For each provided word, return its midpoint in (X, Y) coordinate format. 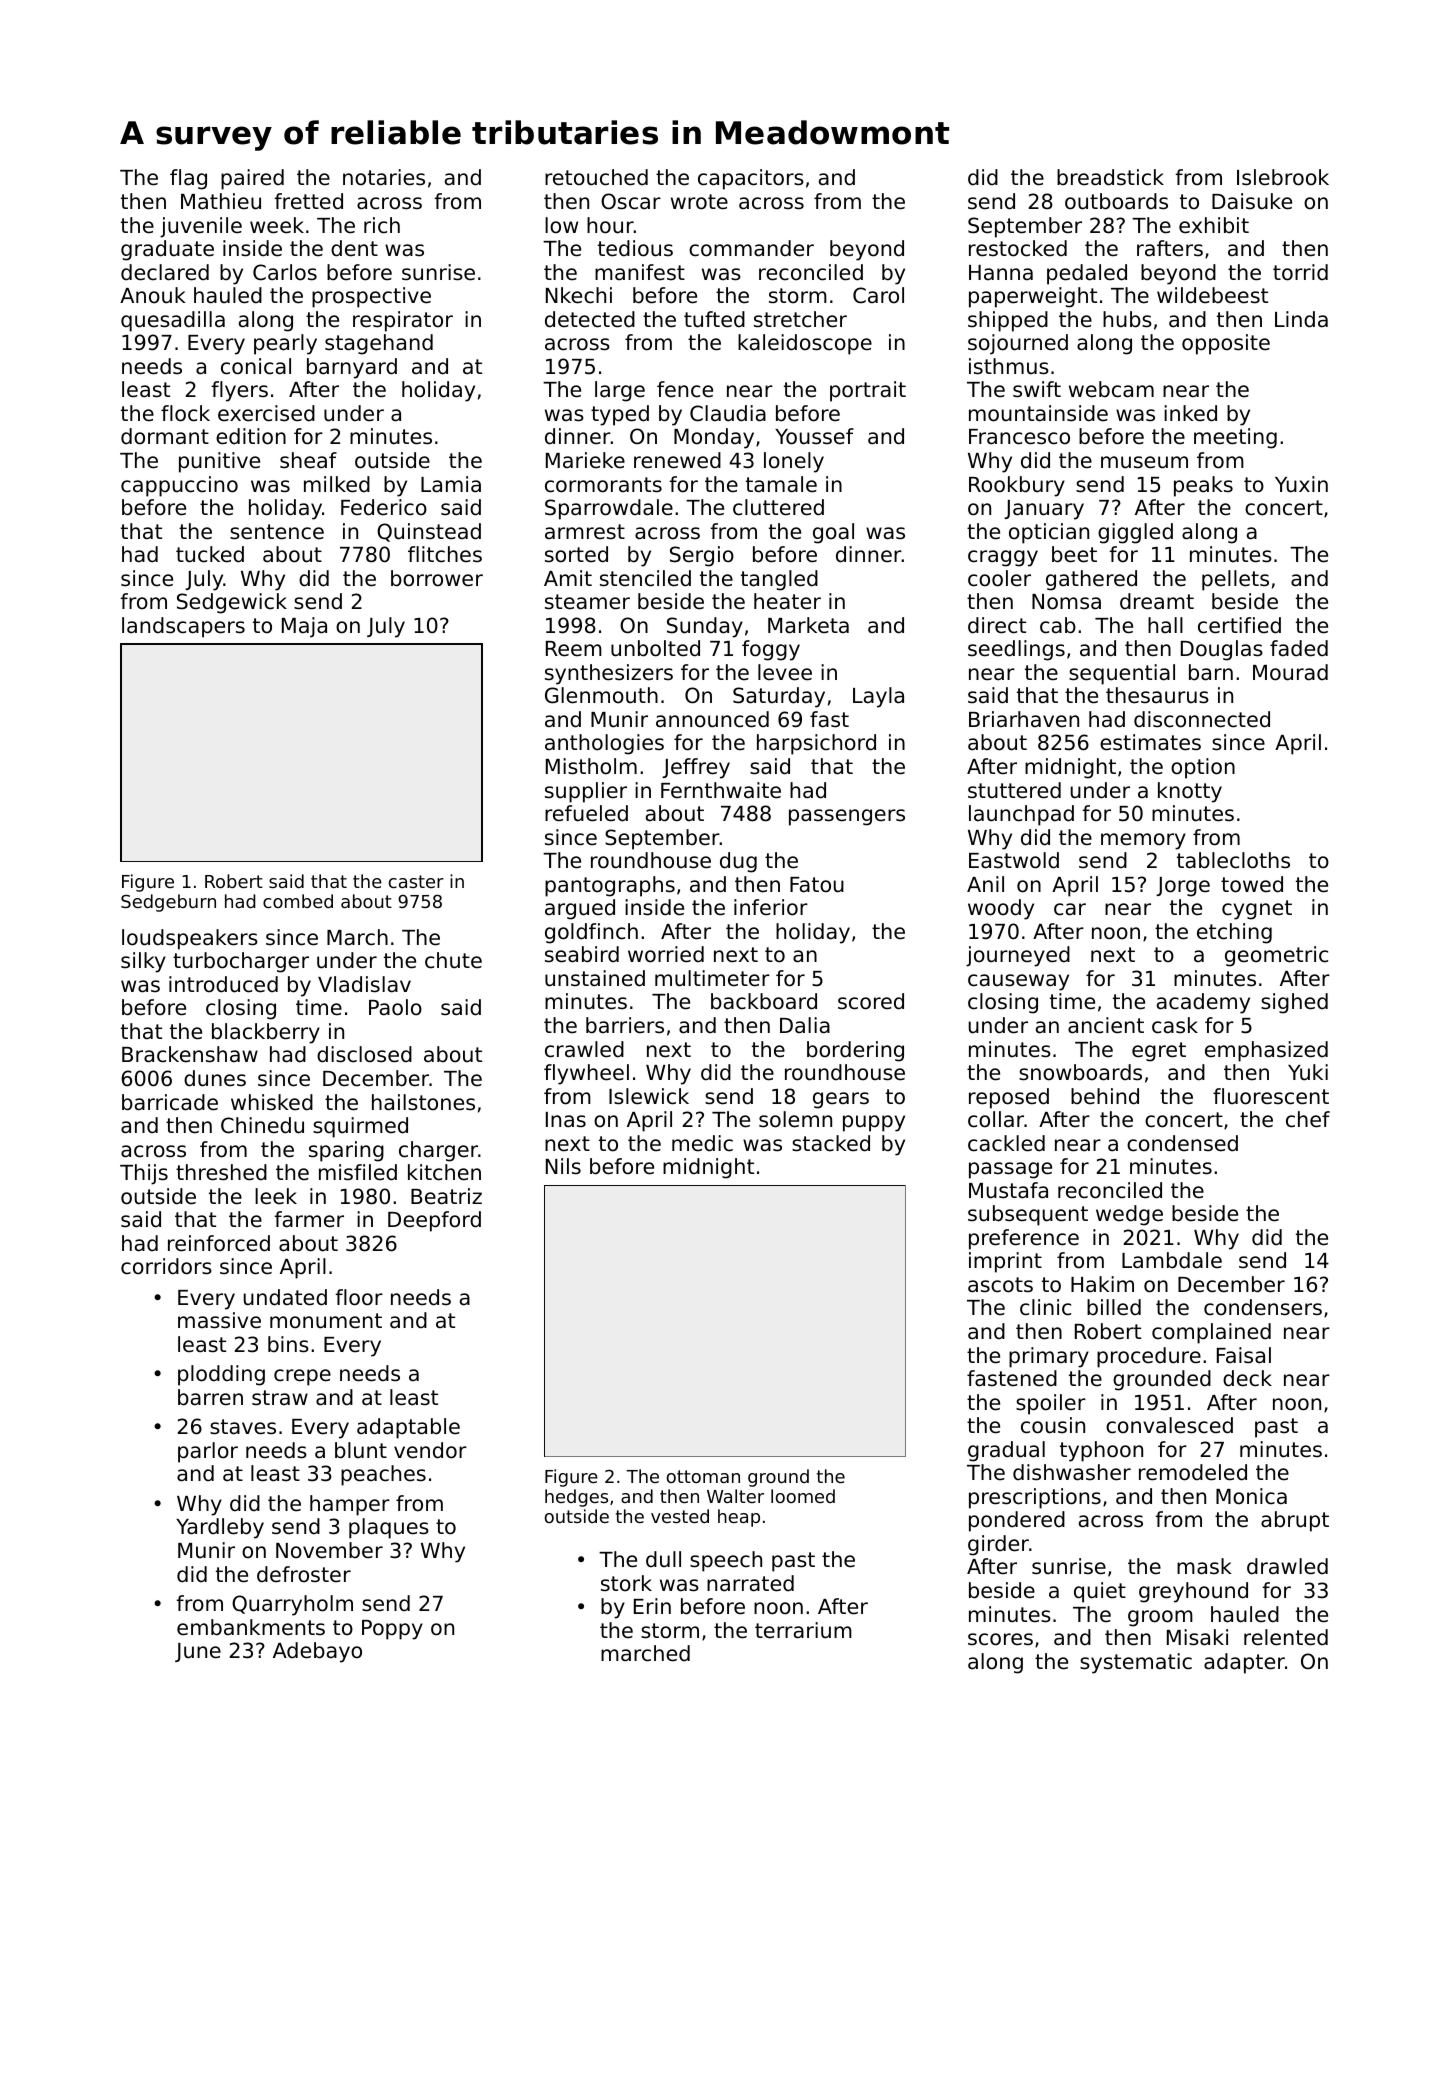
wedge (1129, 1215)
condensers (1263, 1307)
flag (188, 179)
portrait (868, 391)
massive (219, 1320)
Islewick (649, 1096)
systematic (1136, 1663)
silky (143, 962)
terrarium (803, 1630)
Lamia (451, 484)
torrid (1300, 272)
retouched (596, 177)
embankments (251, 1627)
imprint (1005, 1262)
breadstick (1110, 177)
